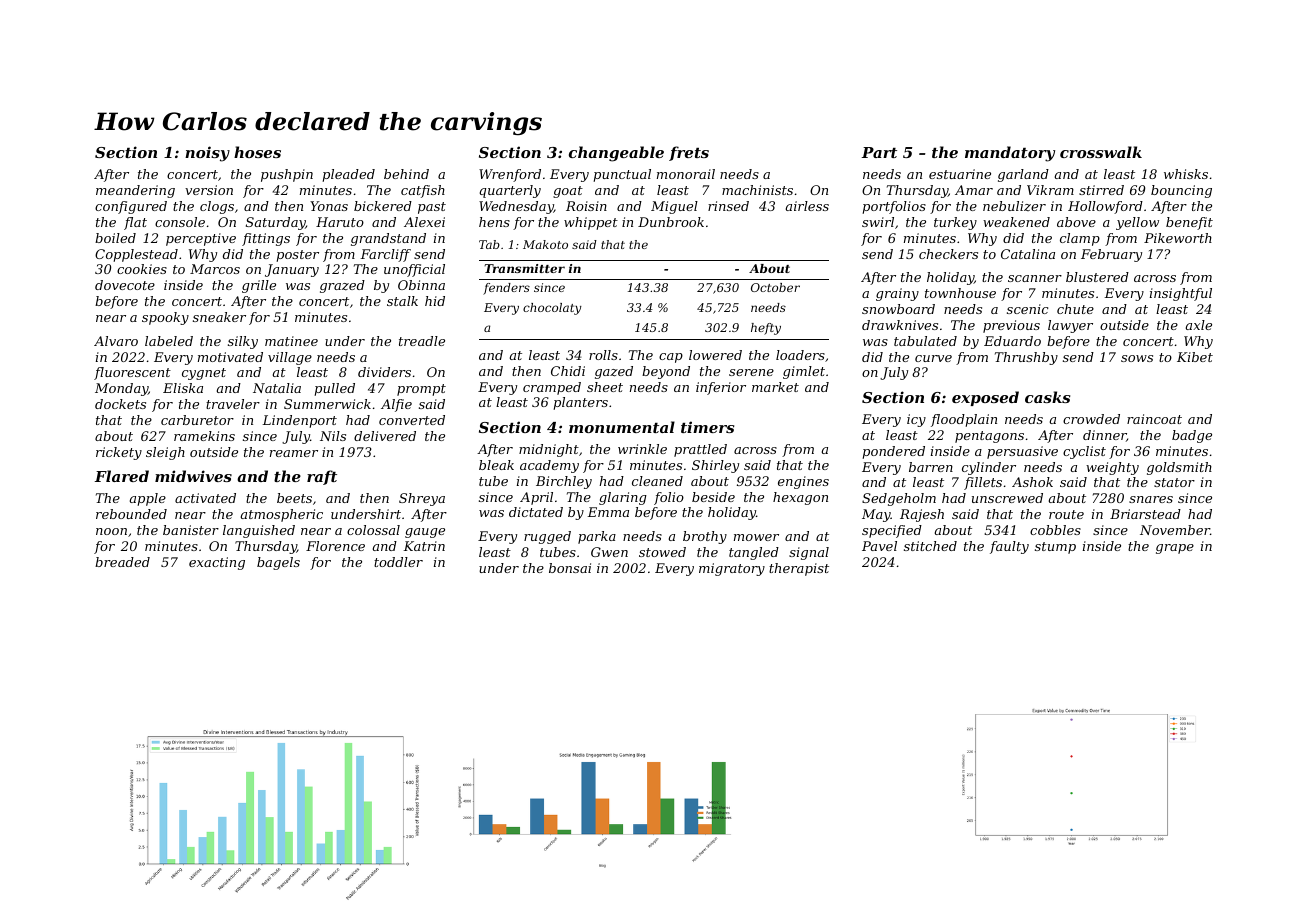 This page has width=1308, height=924. What do you see at coordinates (580, 403) in the page?
I see `planters` at bounding box center [580, 403].
